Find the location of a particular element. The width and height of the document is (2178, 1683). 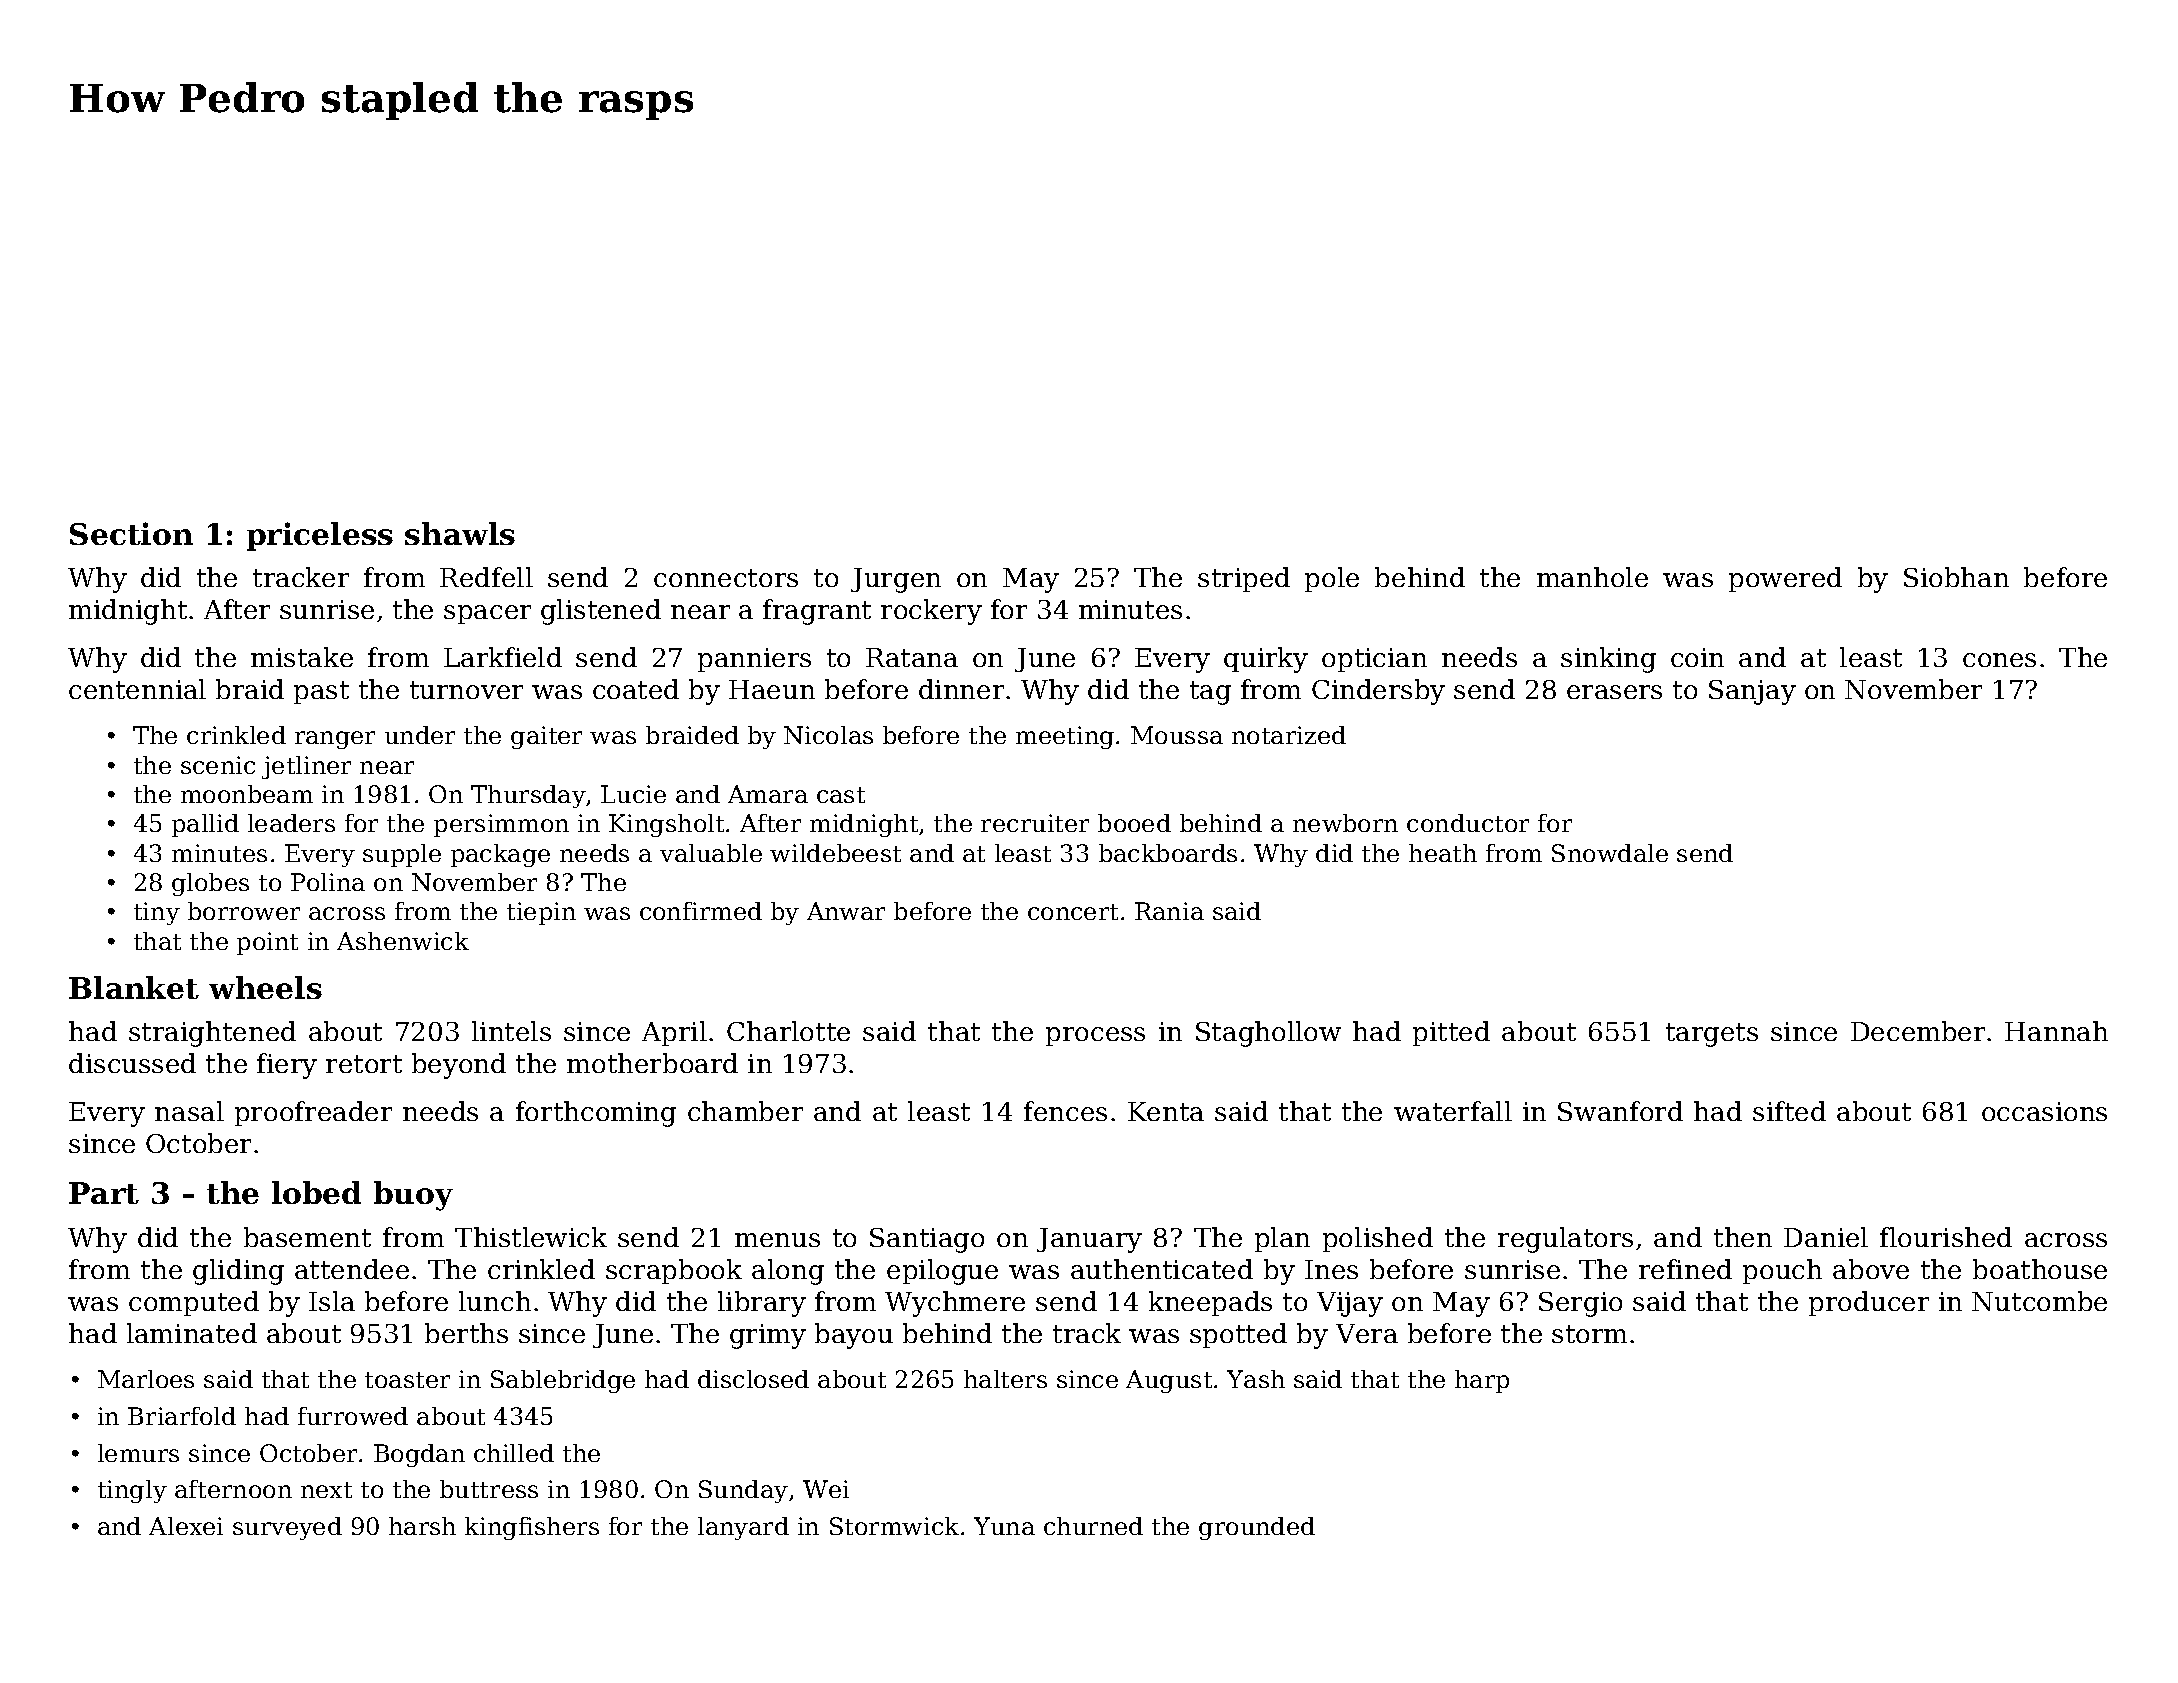

Hannah is located at coordinates (2056, 1031).
